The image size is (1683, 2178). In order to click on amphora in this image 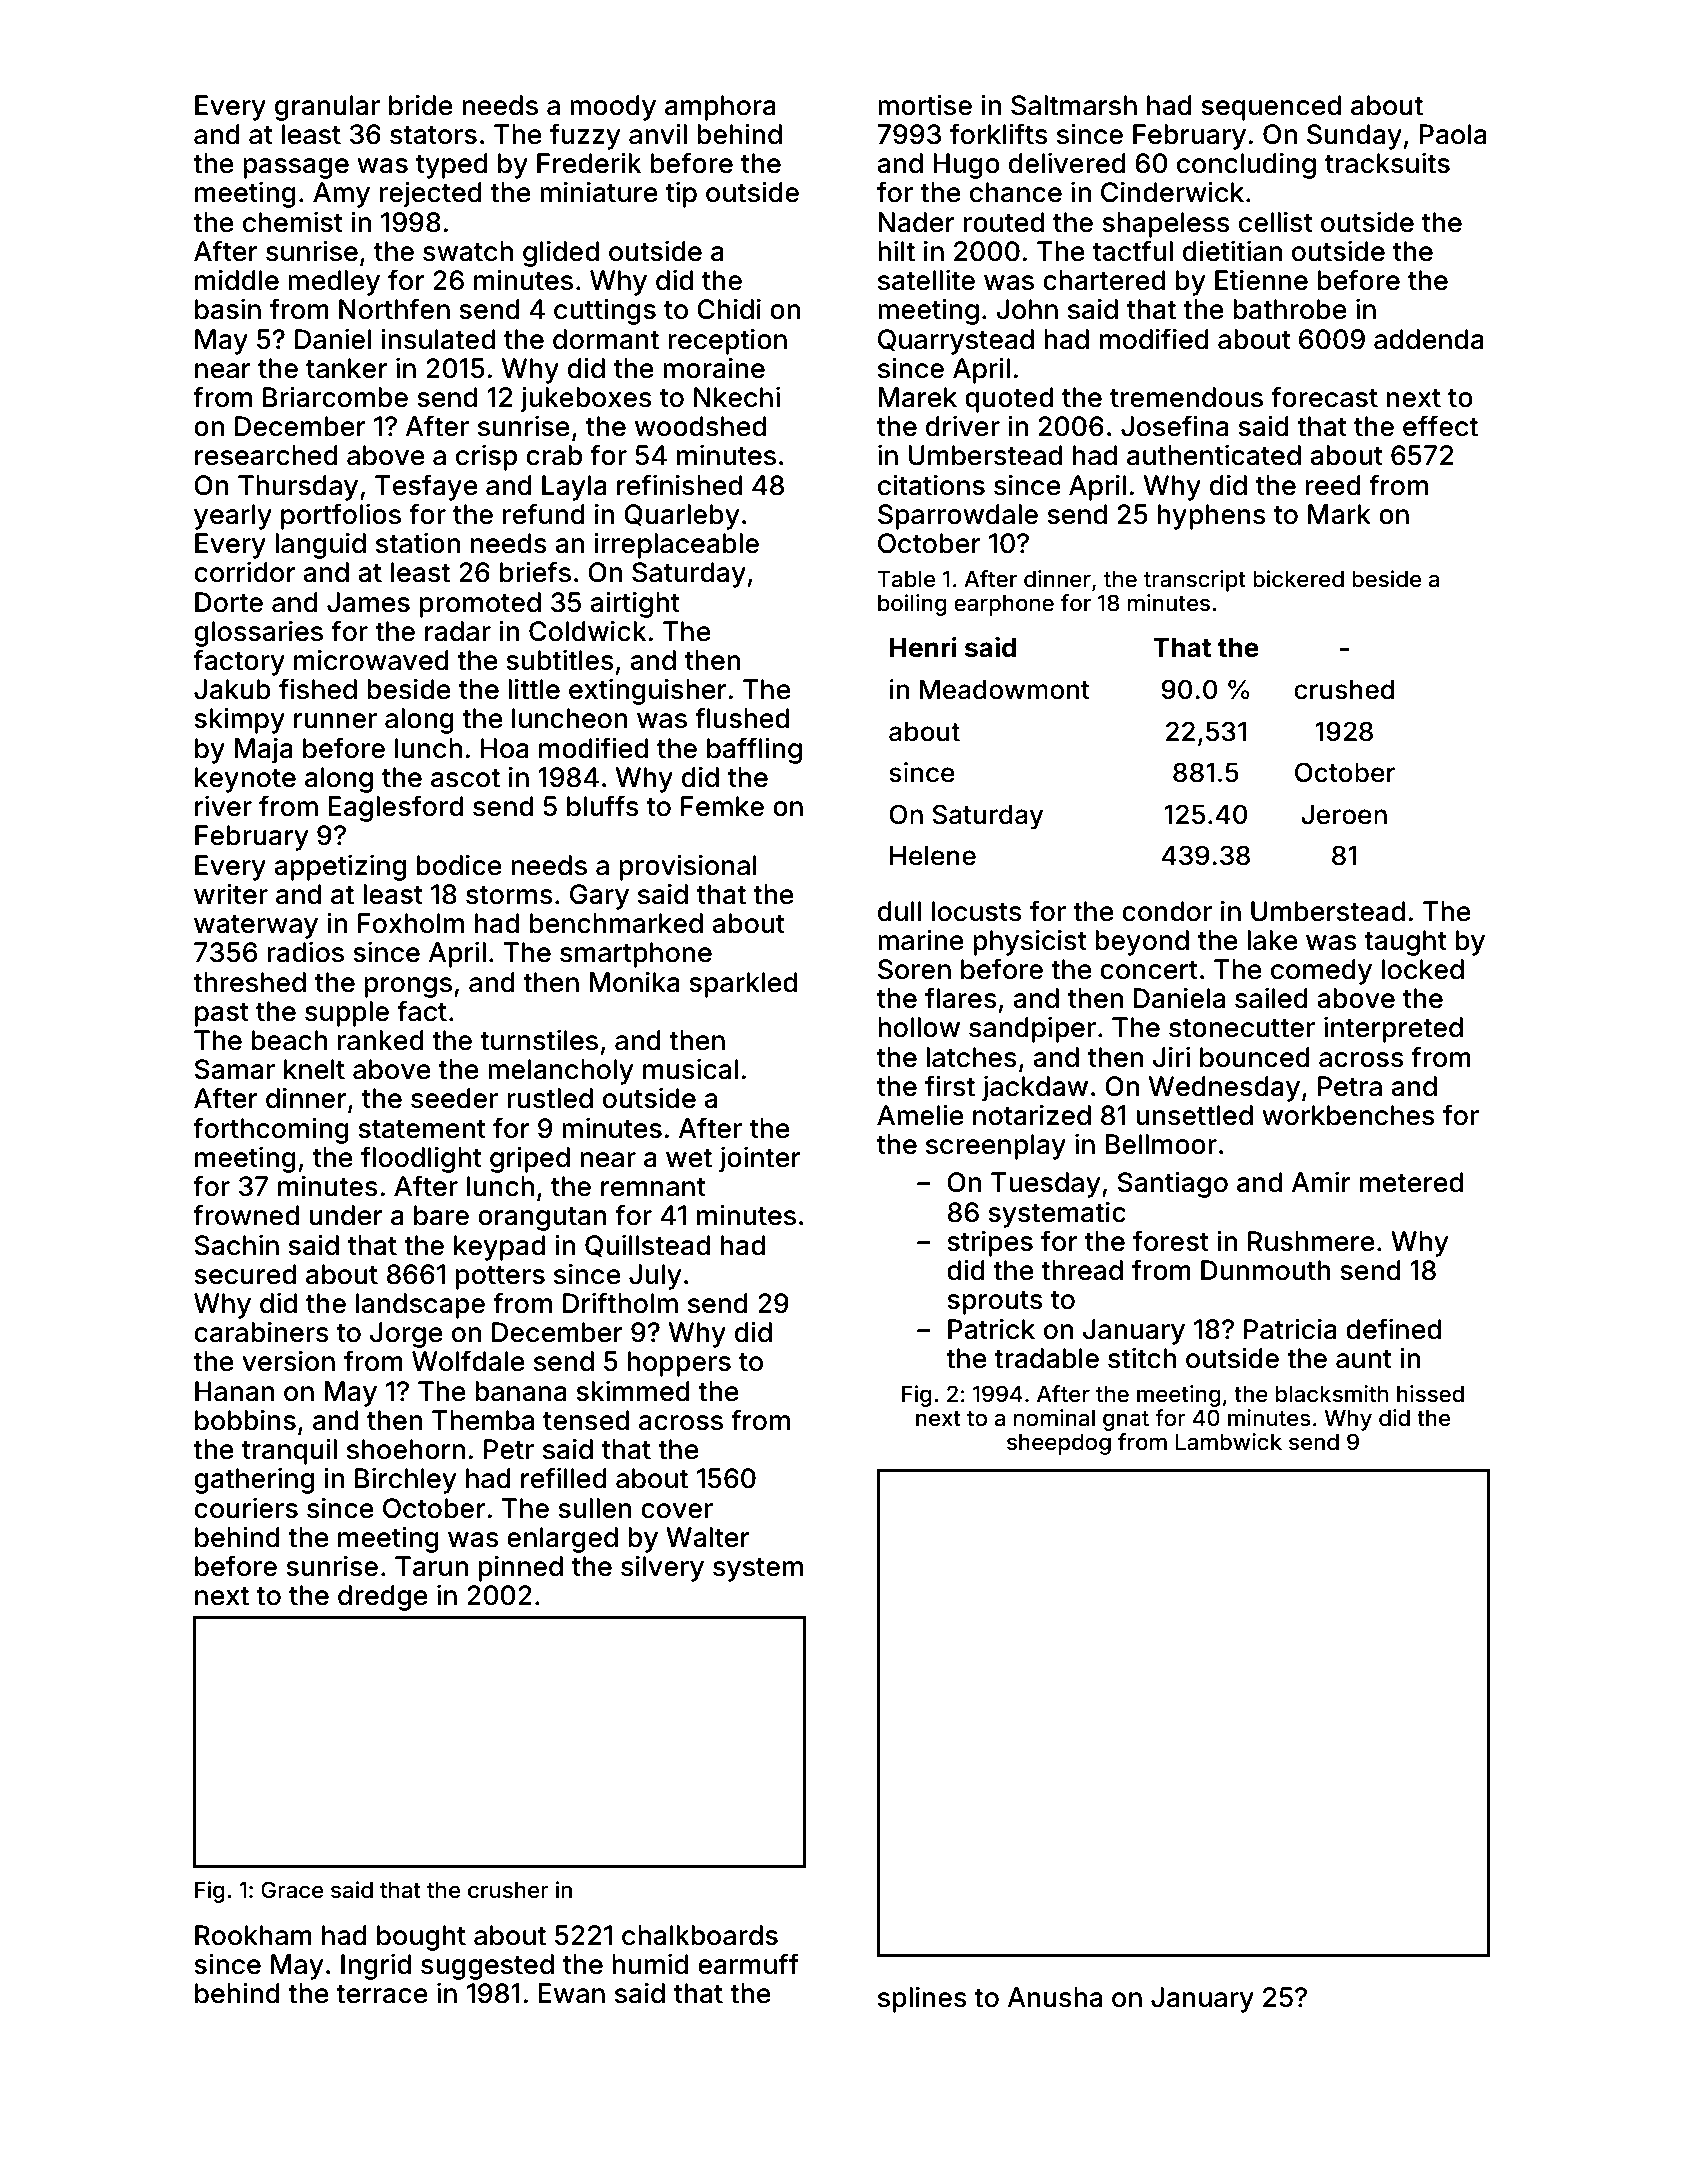, I will do `click(720, 108)`.
